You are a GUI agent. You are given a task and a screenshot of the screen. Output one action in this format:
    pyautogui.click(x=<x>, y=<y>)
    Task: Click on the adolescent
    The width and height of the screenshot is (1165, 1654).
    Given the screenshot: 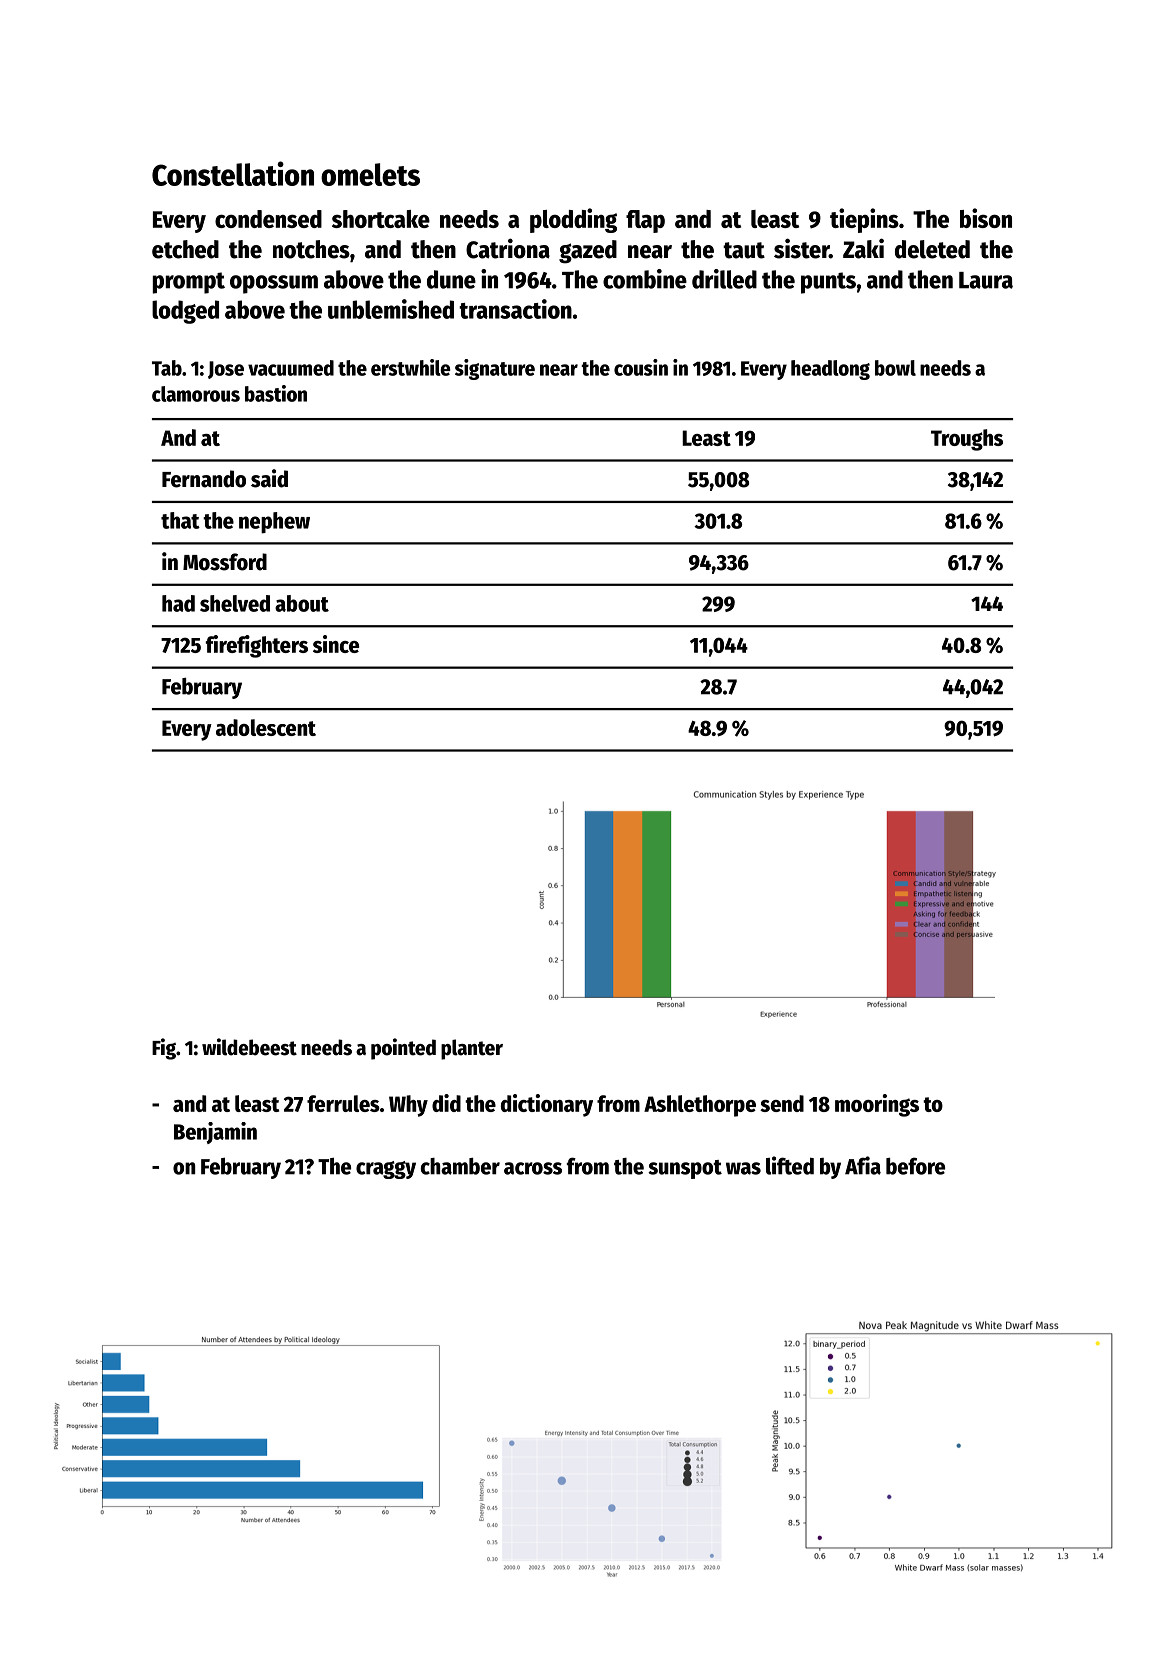 What is the action you would take?
    pyautogui.click(x=266, y=727)
